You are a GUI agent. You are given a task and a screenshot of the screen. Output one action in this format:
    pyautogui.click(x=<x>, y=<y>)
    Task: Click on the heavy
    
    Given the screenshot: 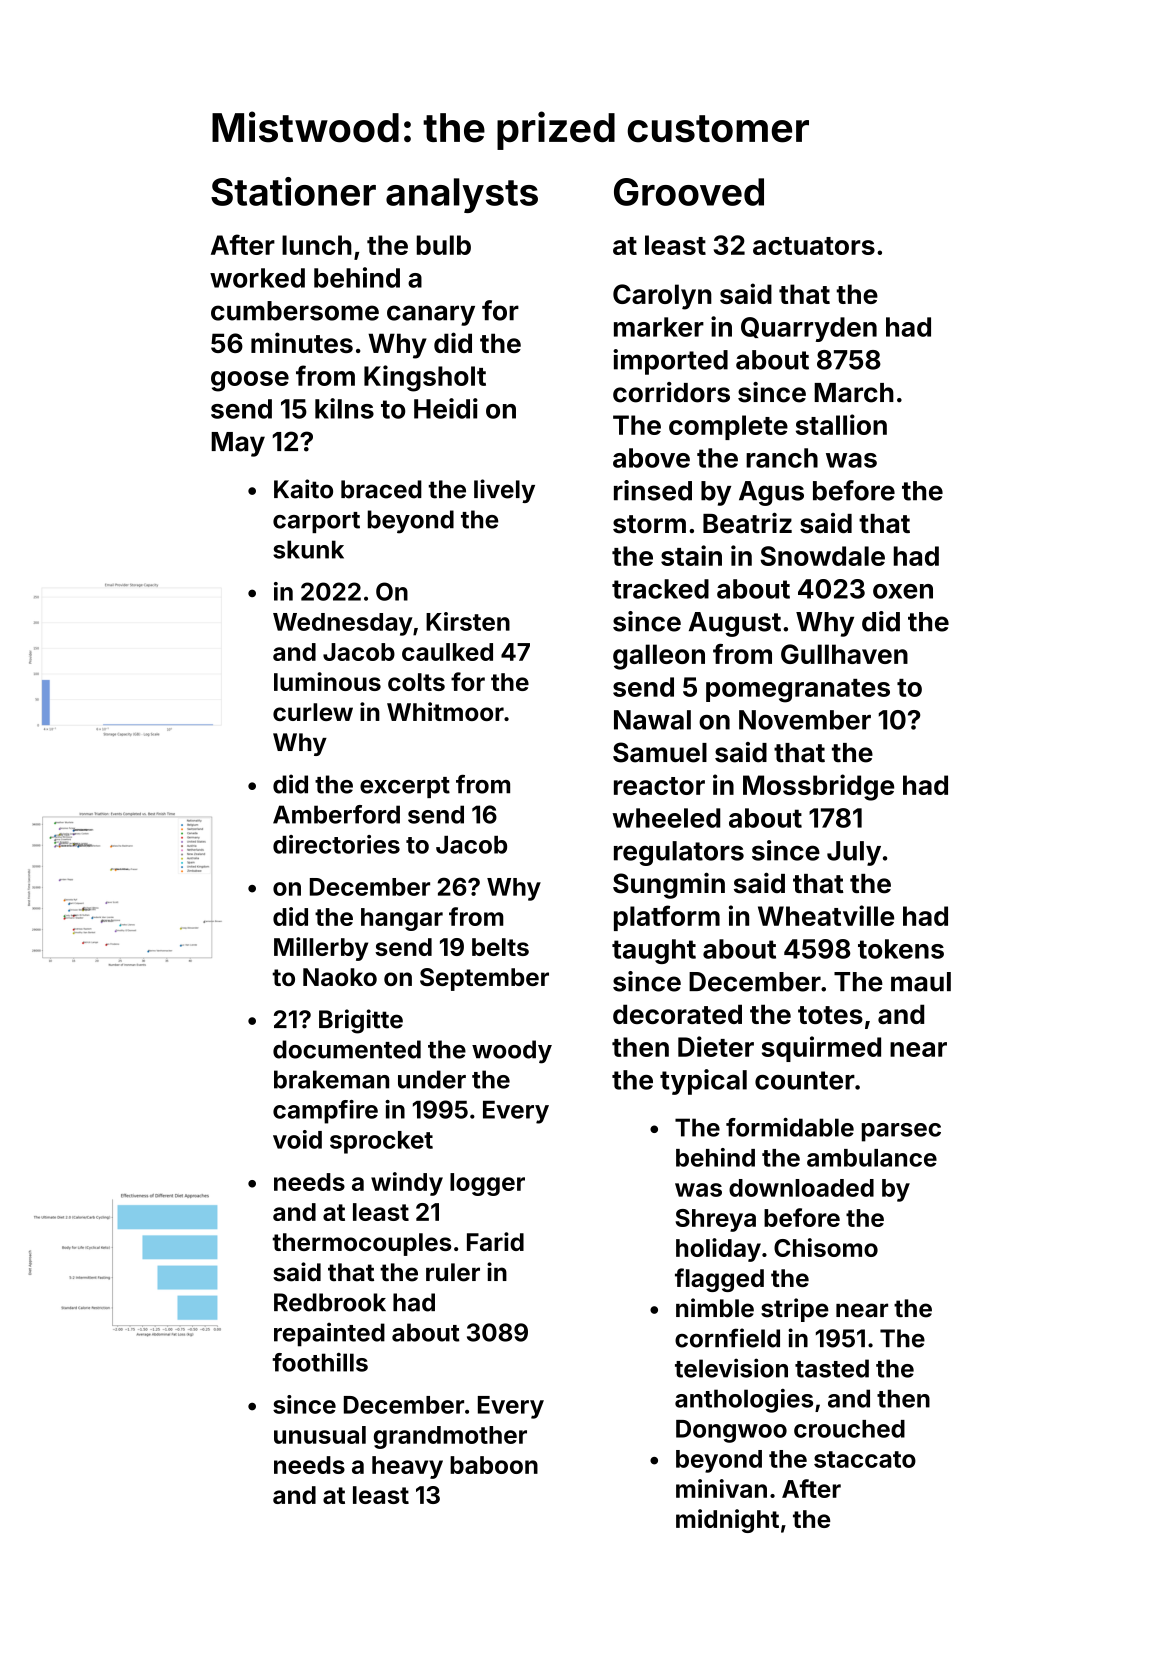 What is the action you would take?
    pyautogui.click(x=407, y=1467)
